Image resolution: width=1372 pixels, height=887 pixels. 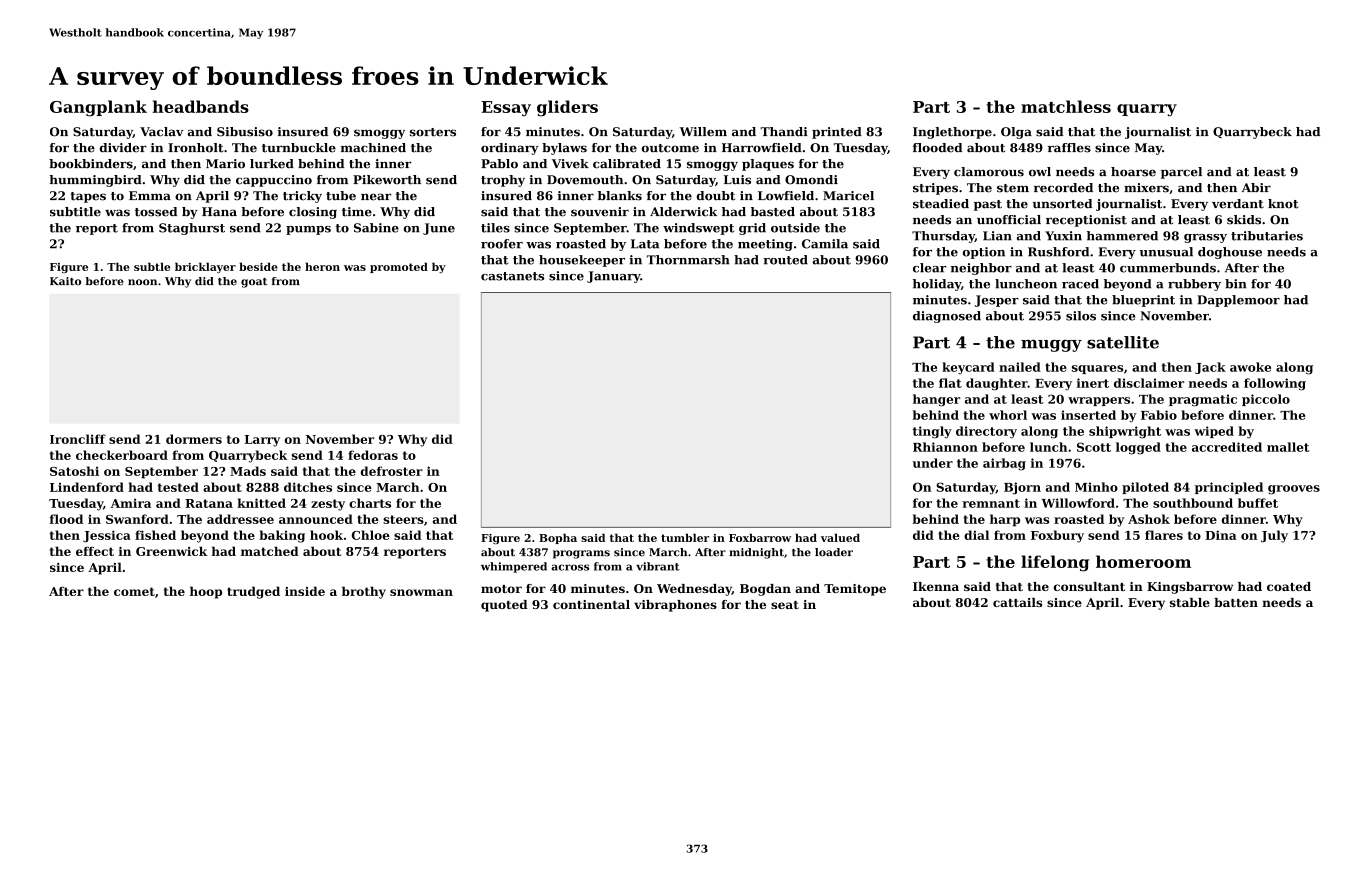 What do you see at coordinates (932, 432) in the screenshot?
I see `tingly` at bounding box center [932, 432].
